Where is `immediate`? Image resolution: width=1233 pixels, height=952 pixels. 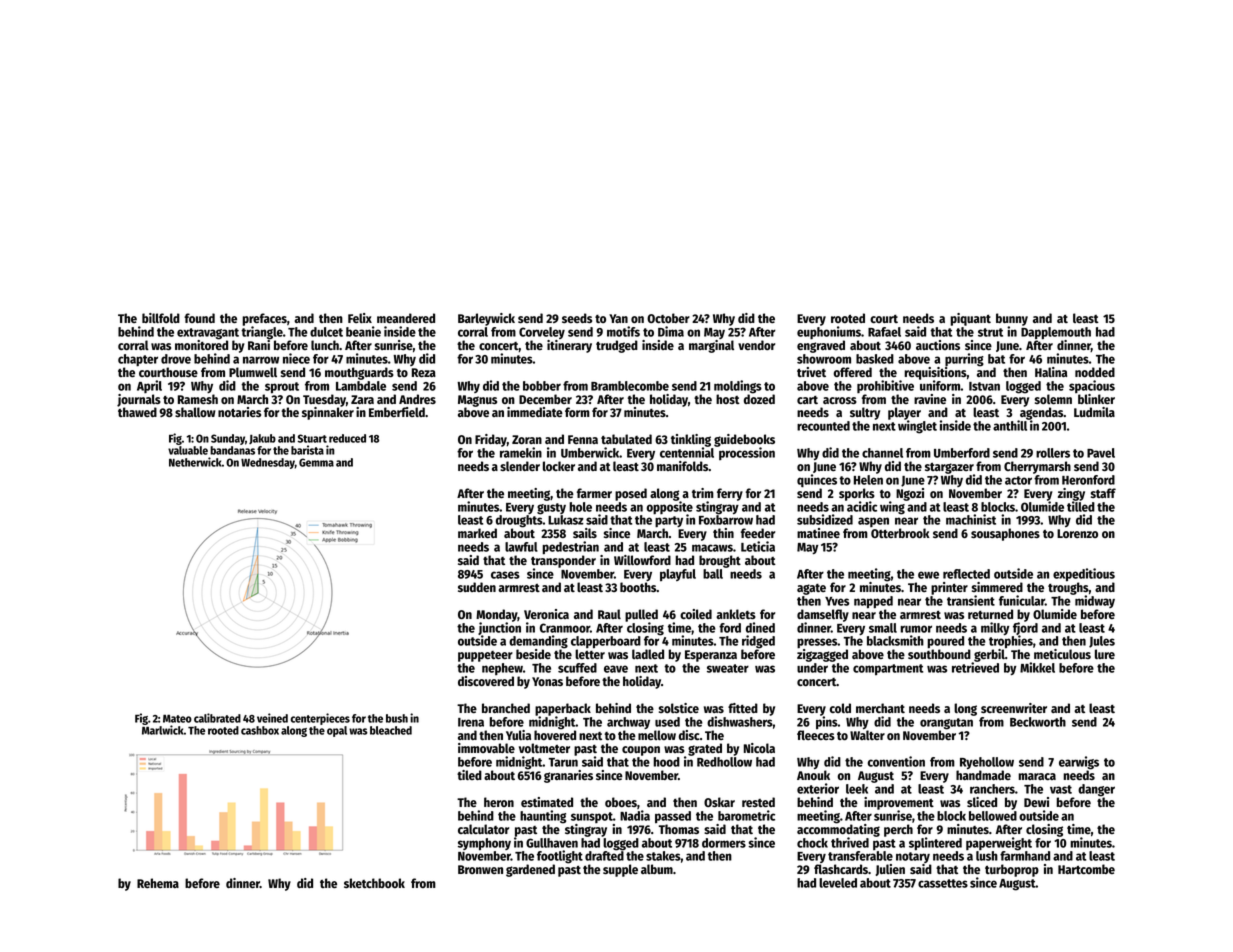
immediate is located at coordinates (535, 412).
